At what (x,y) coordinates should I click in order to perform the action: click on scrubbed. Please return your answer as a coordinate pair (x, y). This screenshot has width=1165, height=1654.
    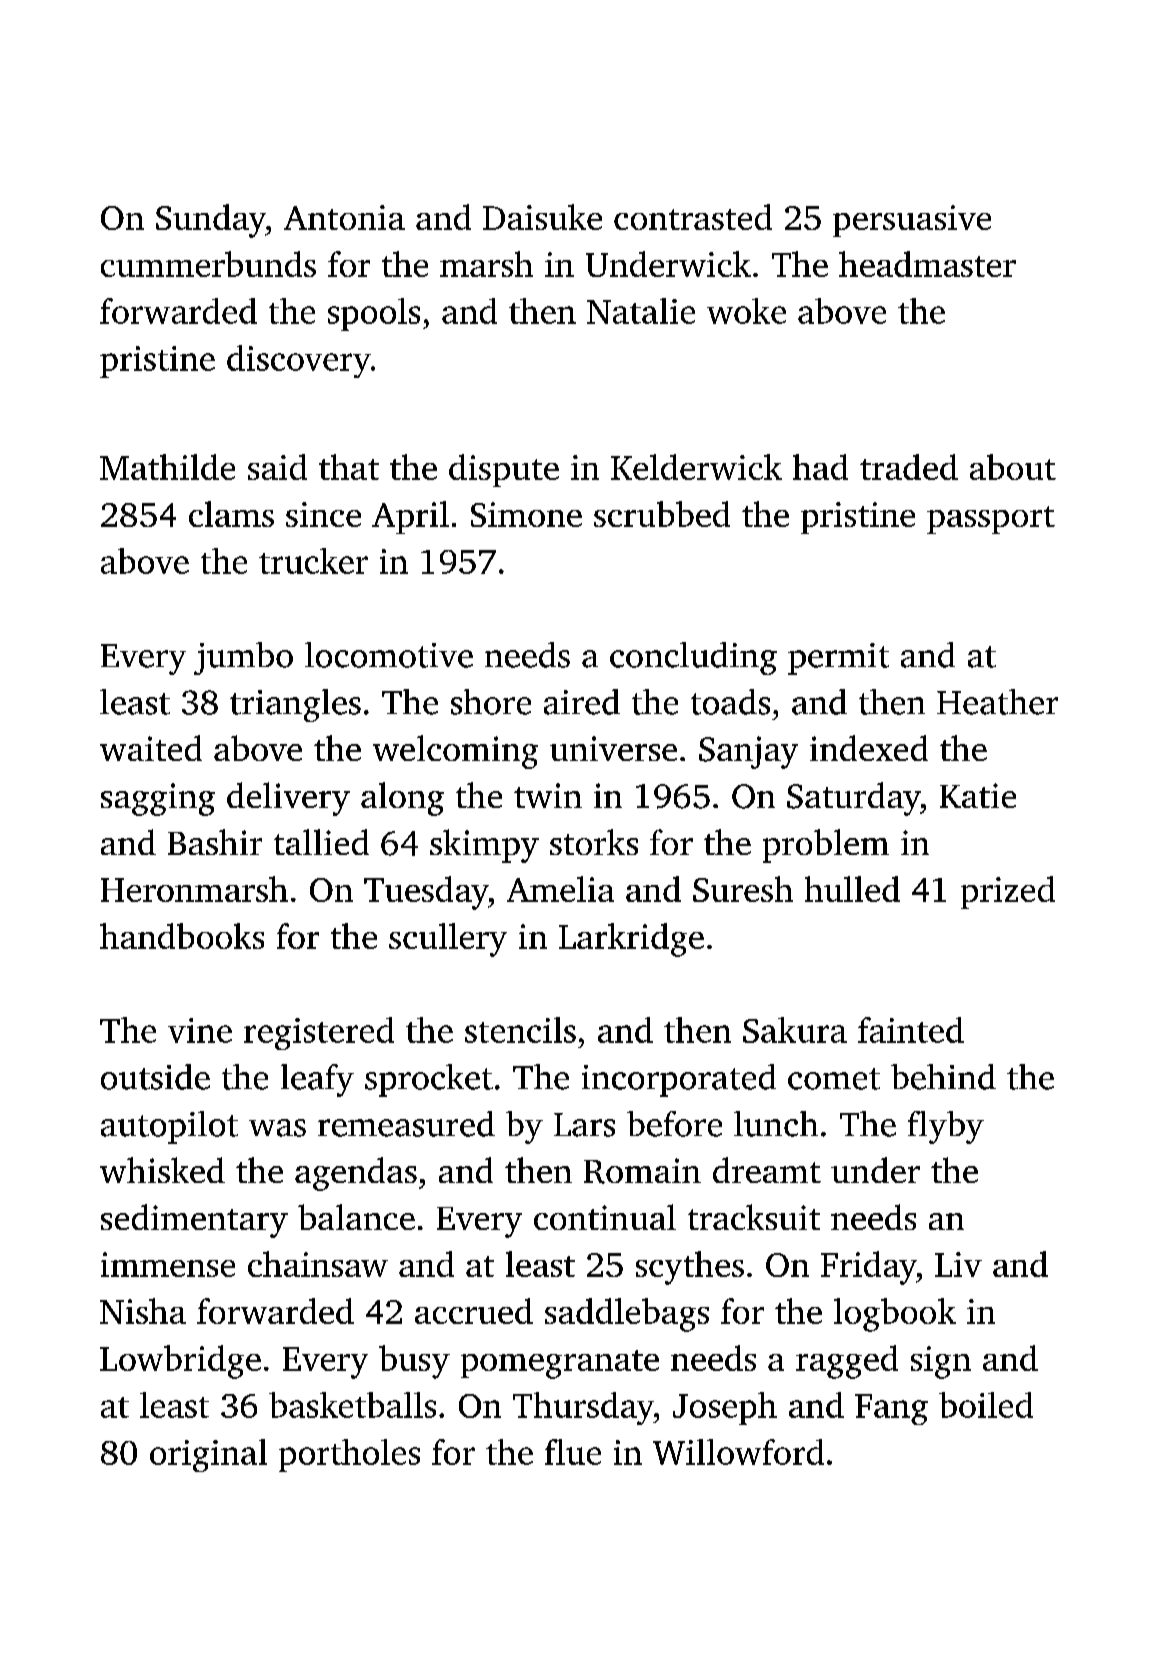
    Looking at the image, I should click on (662, 514).
